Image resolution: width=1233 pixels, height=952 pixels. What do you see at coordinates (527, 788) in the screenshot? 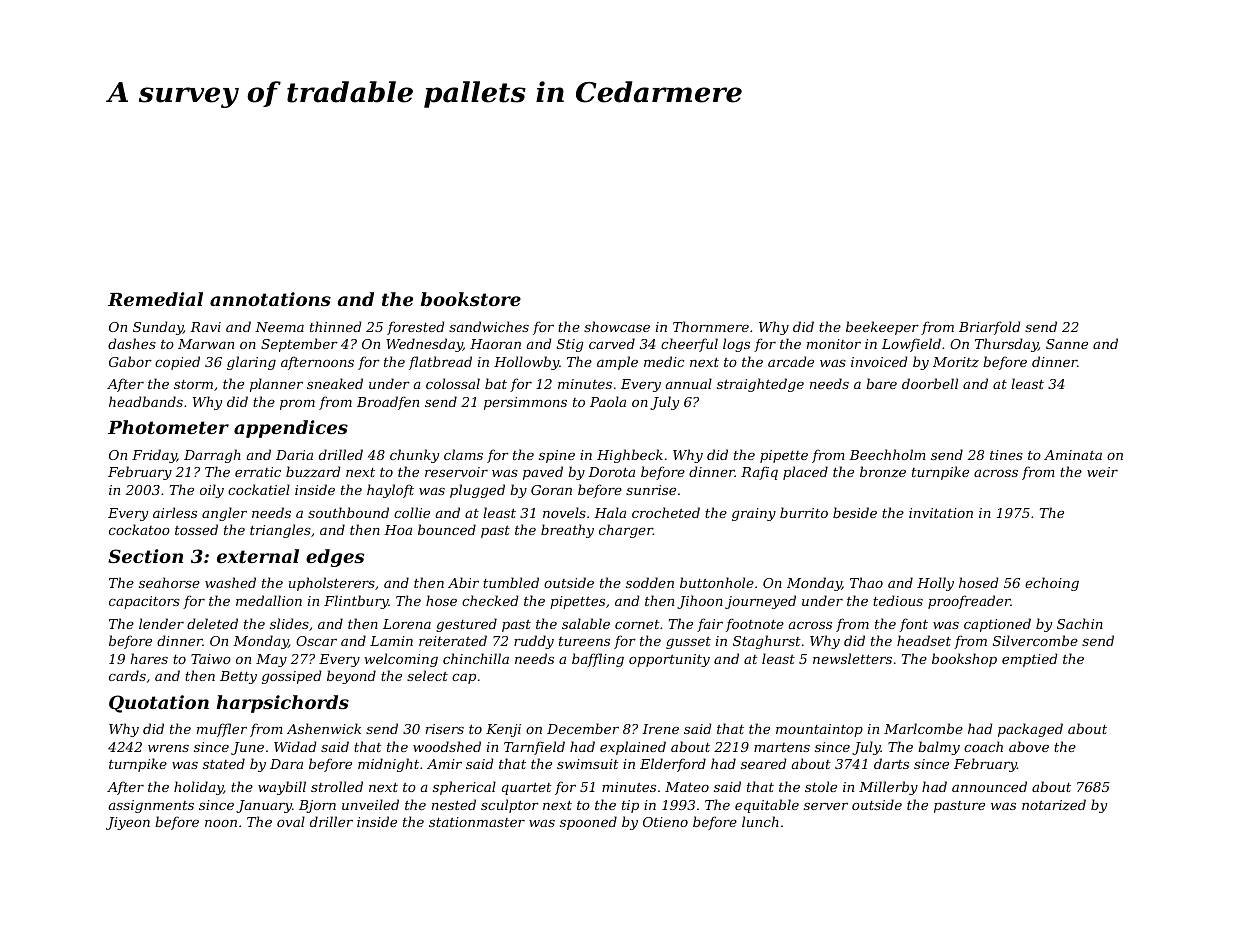
I see `quartet` at bounding box center [527, 788].
